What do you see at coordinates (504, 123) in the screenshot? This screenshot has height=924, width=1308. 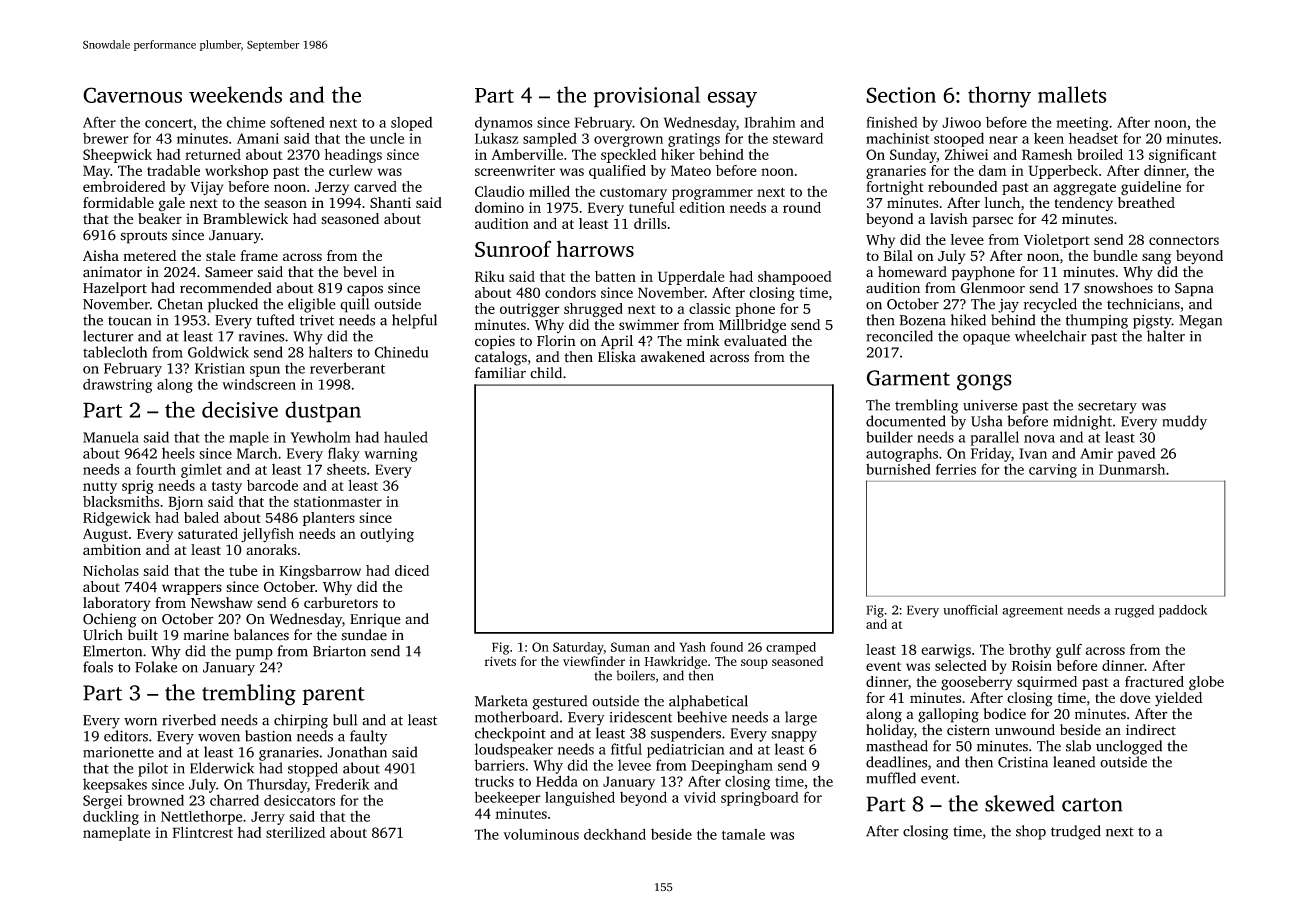 I see `dynamos` at bounding box center [504, 123].
